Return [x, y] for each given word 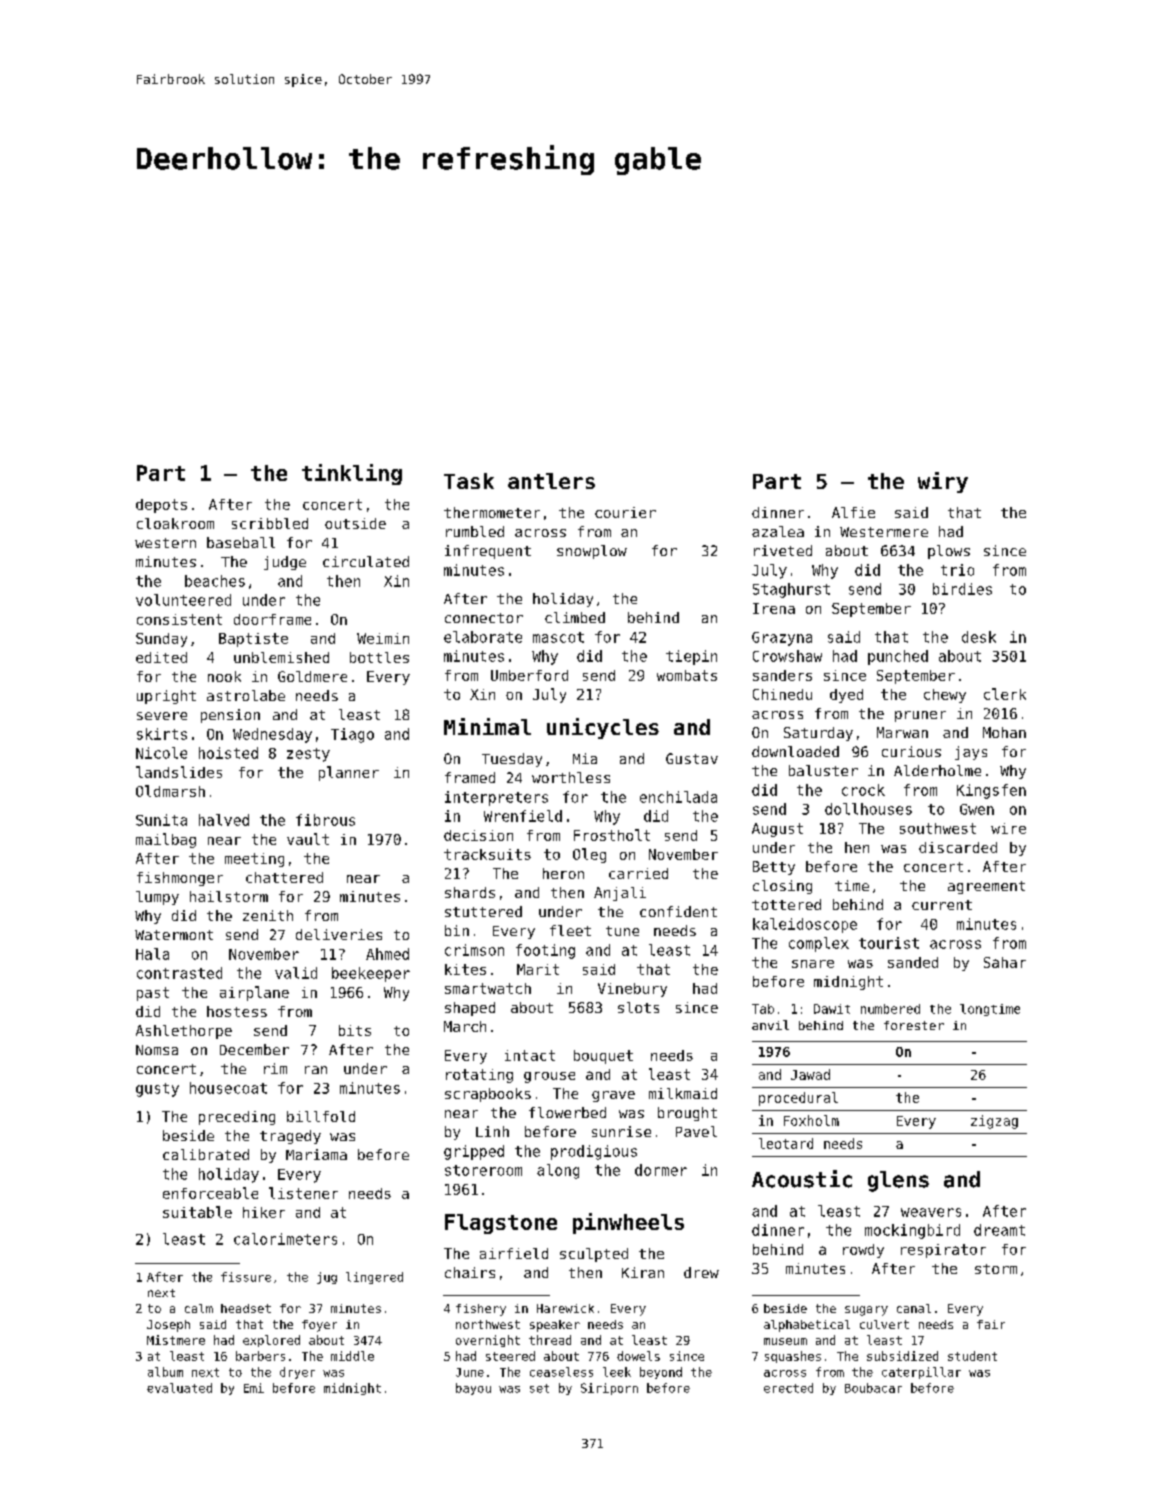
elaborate [483, 637]
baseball [241, 542]
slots [638, 1007]
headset [246, 1308]
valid [296, 973]
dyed [846, 696]
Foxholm [811, 1120]
